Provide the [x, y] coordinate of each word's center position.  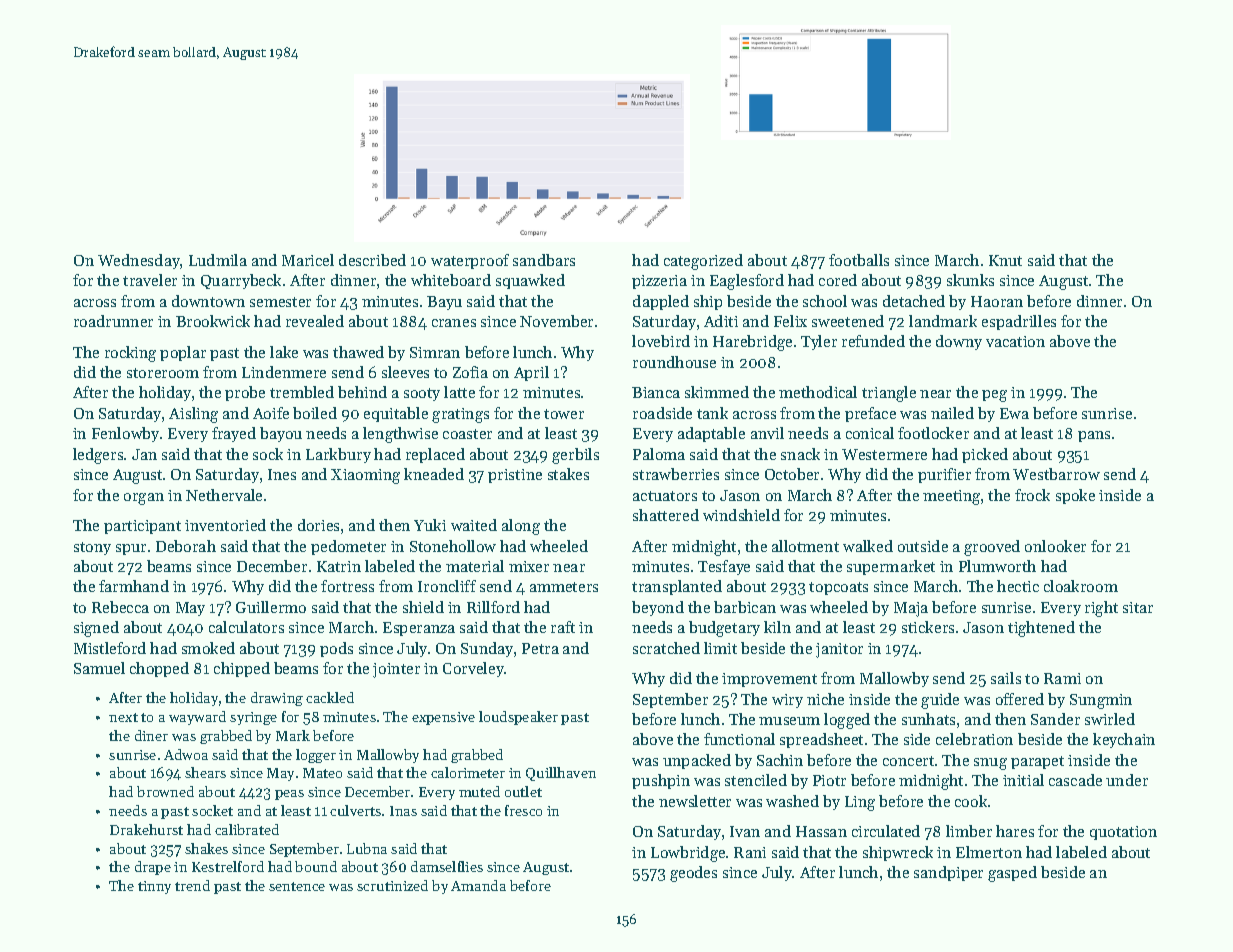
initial [1023, 780]
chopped [159, 669]
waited [474, 525]
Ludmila [218, 260]
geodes [693, 874]
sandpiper [948, 873]
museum [789, 721]
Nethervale [224, 495]
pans [1094, 436]
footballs [859, 260]
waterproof [470, 261]
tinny [154, 887]
